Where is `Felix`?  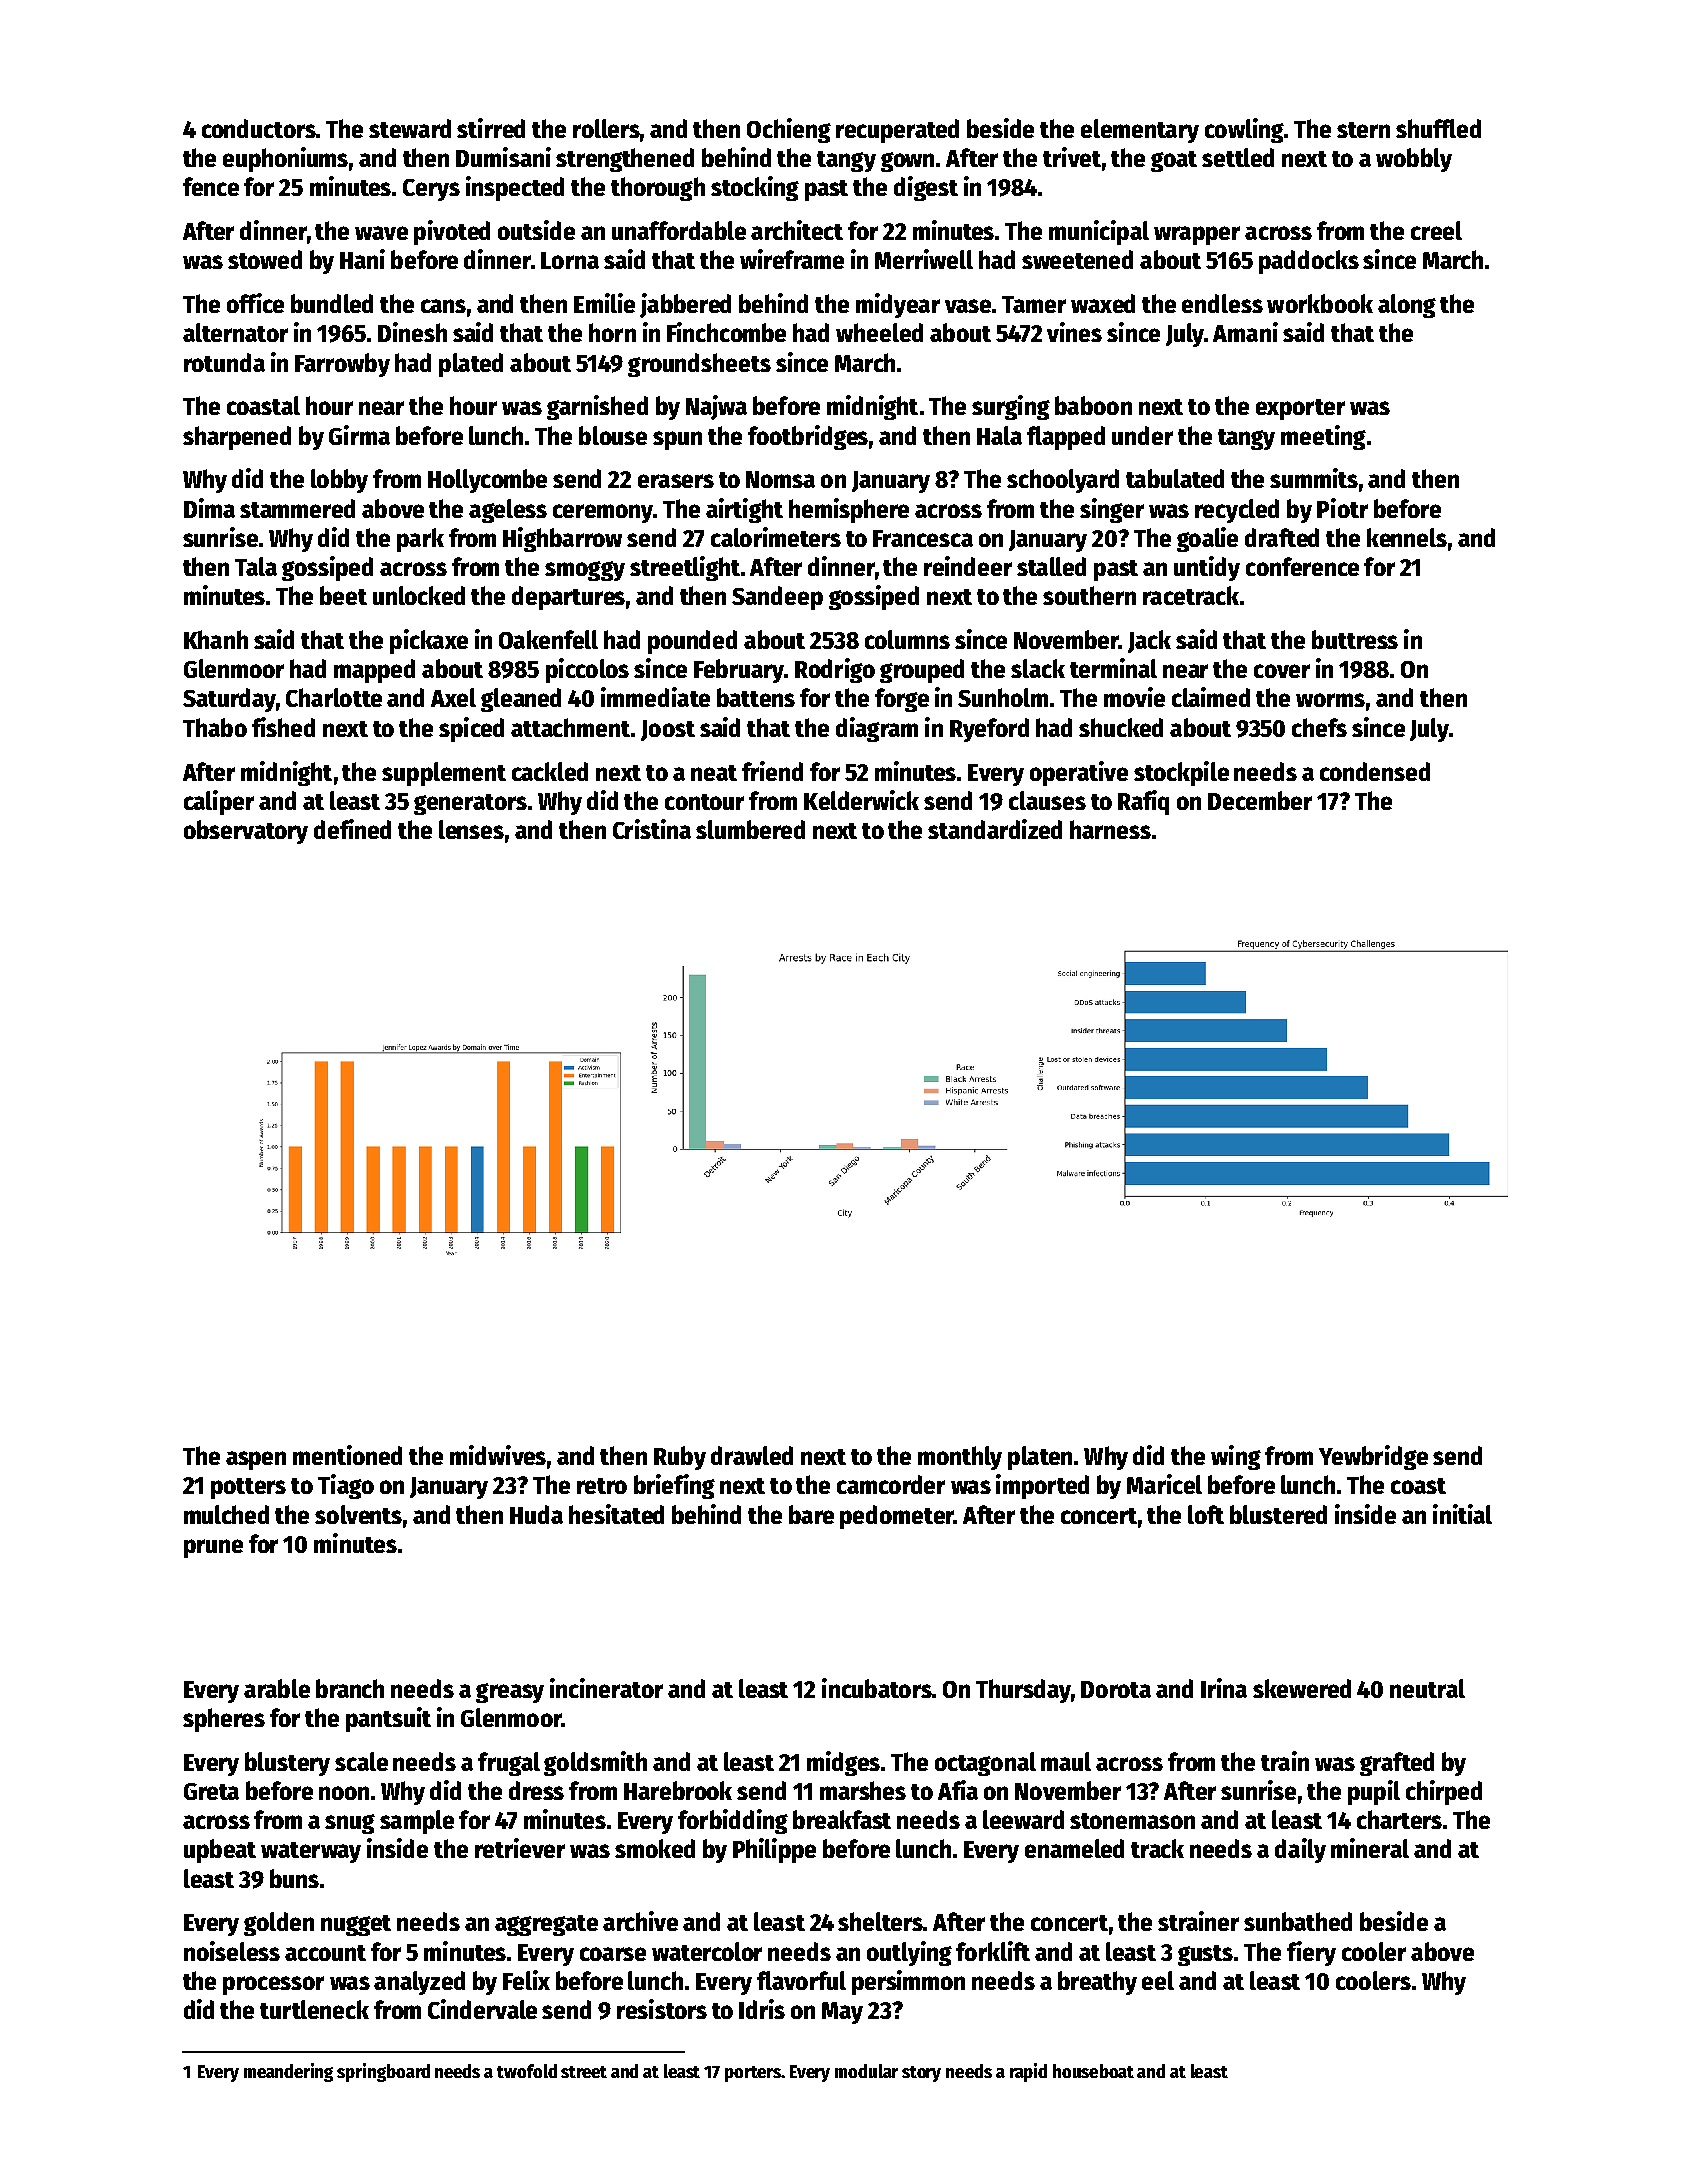
Felix is located at coordinates (526, 1980).
